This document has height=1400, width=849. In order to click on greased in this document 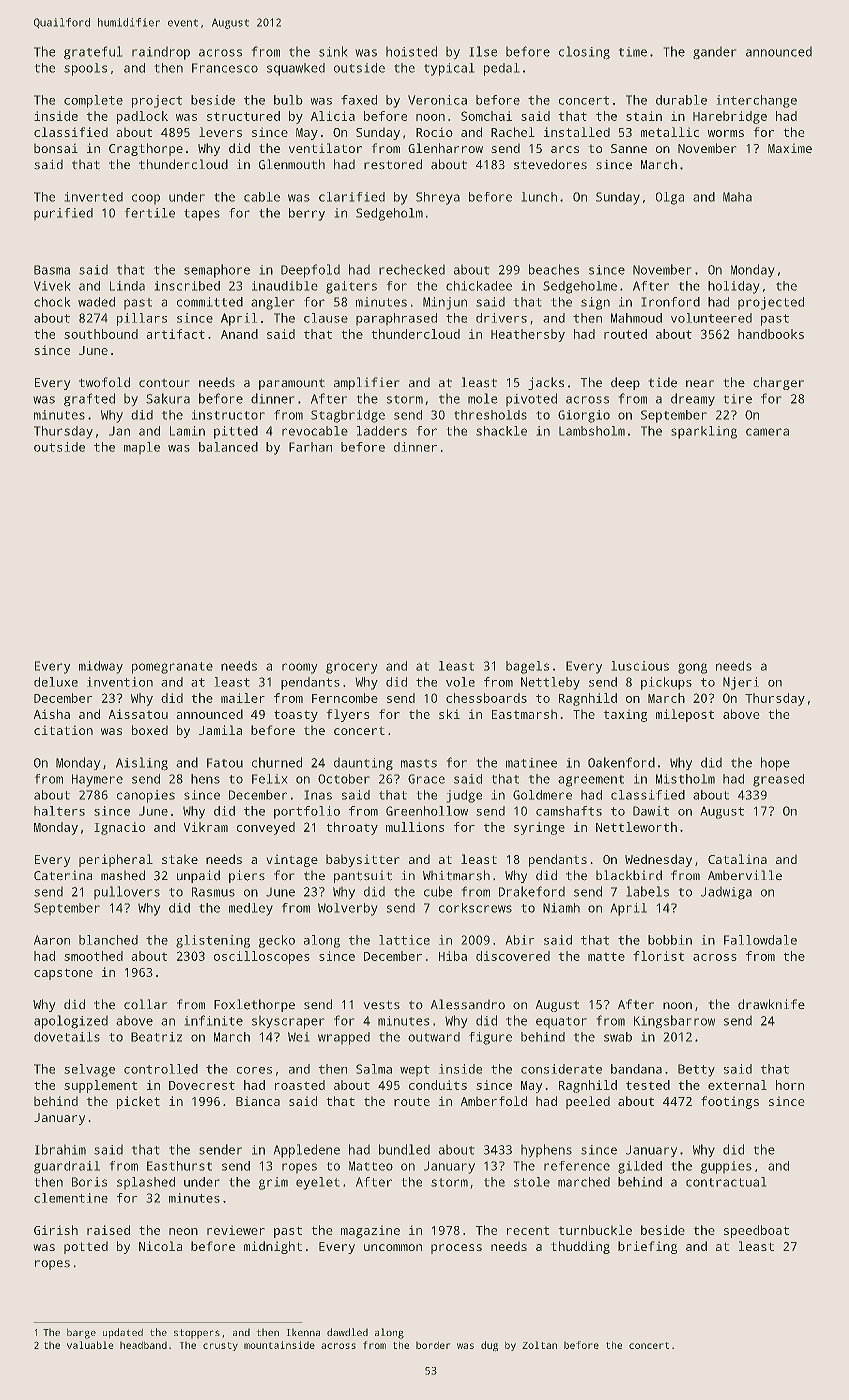, I will do `click(778, 780)`.
